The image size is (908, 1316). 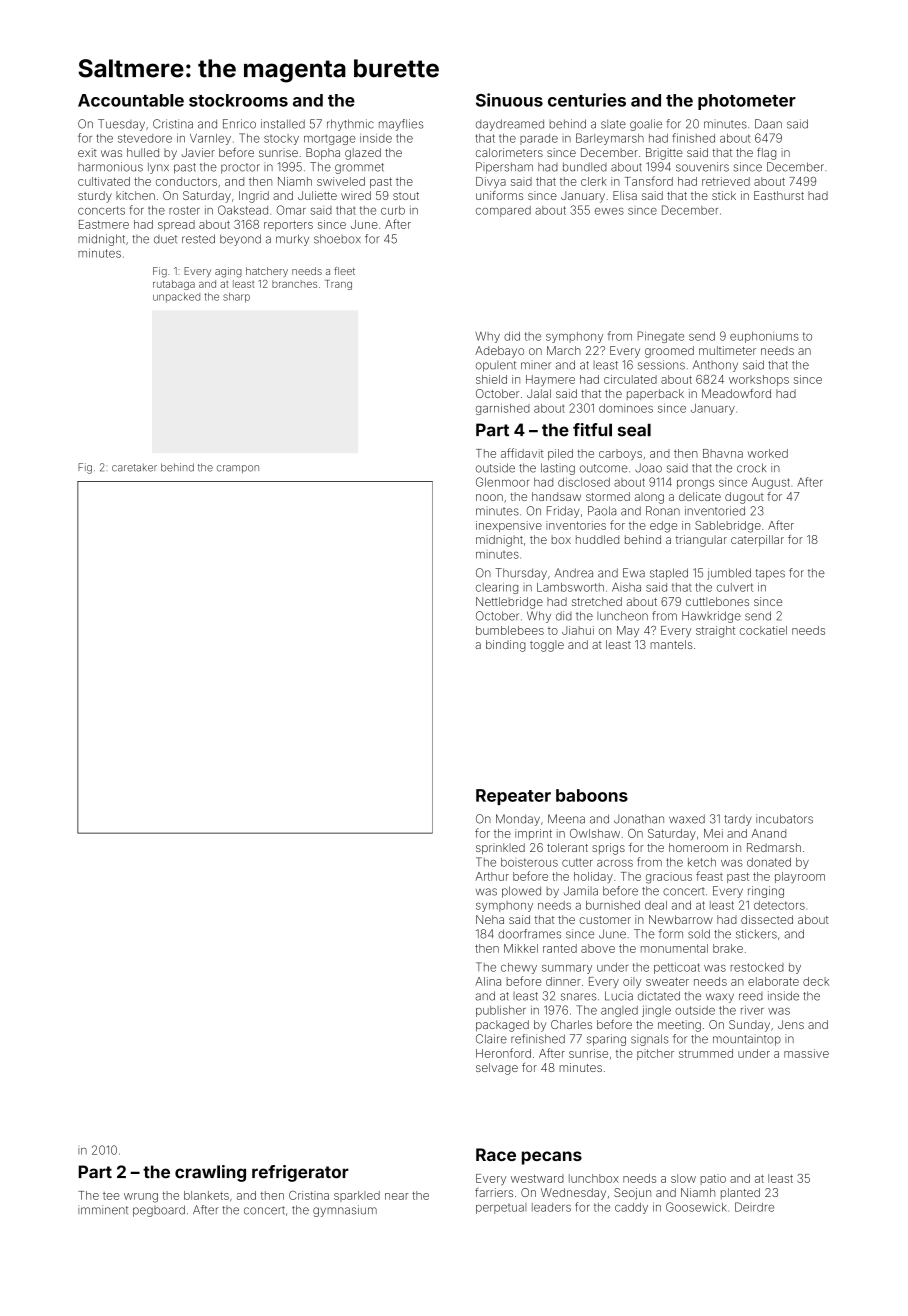 What do you see at coordinates (506, 646) in the document?
I see `binding` at bounding box center [506, 646].
